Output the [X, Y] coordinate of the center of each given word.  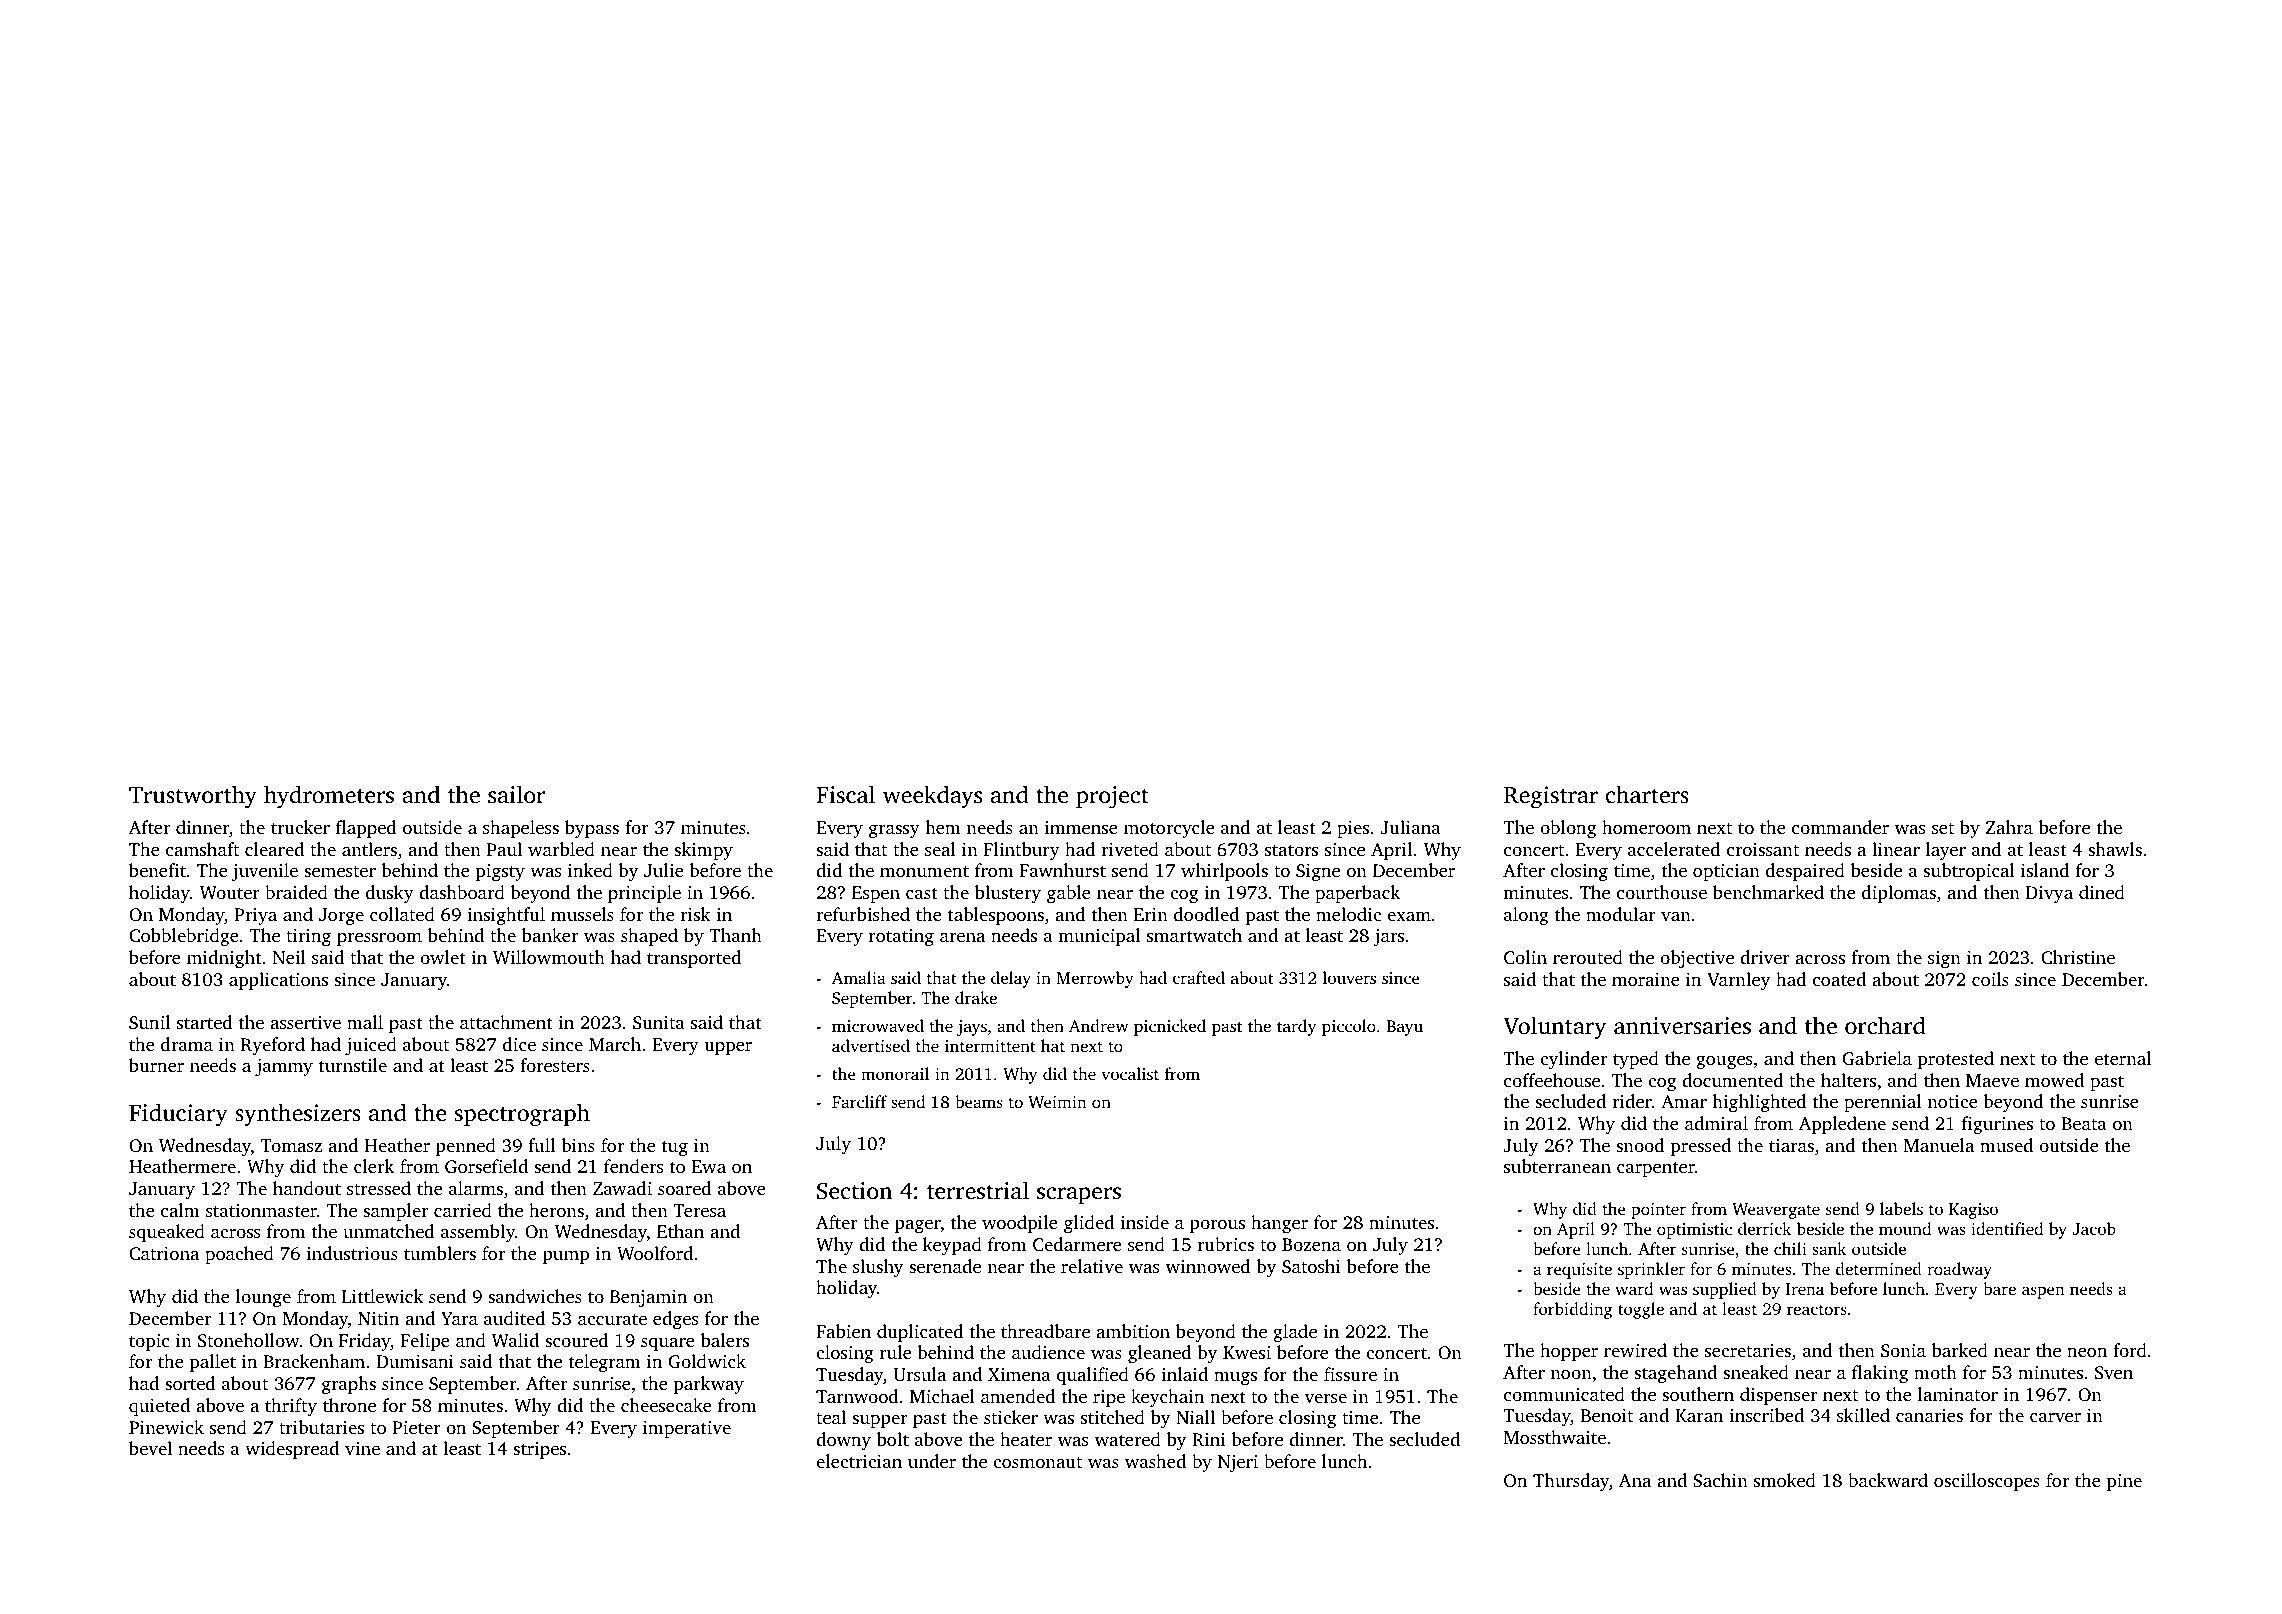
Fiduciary [178, 1115]
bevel [150, 1448]
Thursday [1571, 1482]
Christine [2078, 957]
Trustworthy [193, 797]
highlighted [1759, 1103]
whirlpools [1224, 872]
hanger [1279, 1224]
